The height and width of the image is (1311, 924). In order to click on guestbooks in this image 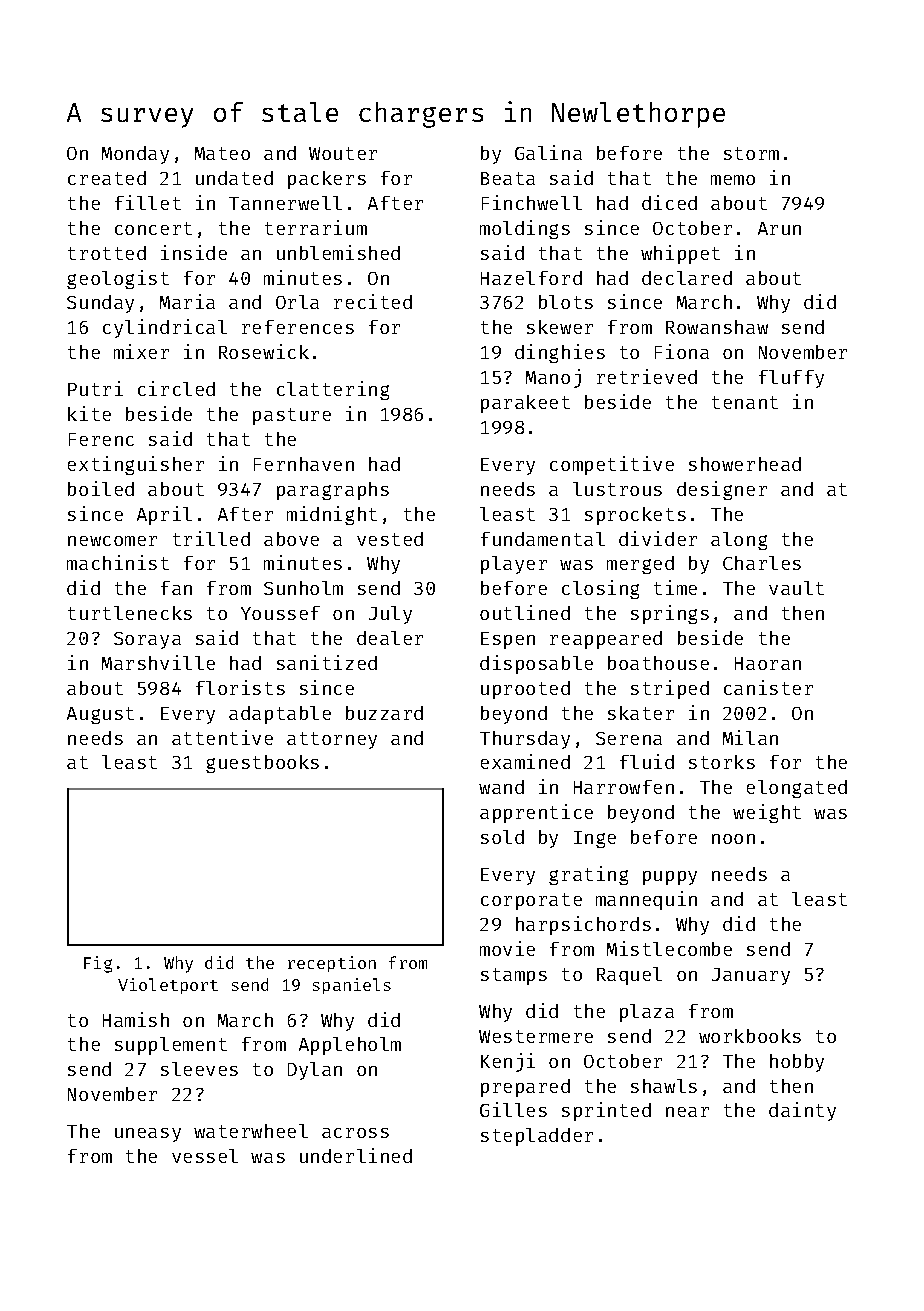, I will do `click(262, 764)`.
